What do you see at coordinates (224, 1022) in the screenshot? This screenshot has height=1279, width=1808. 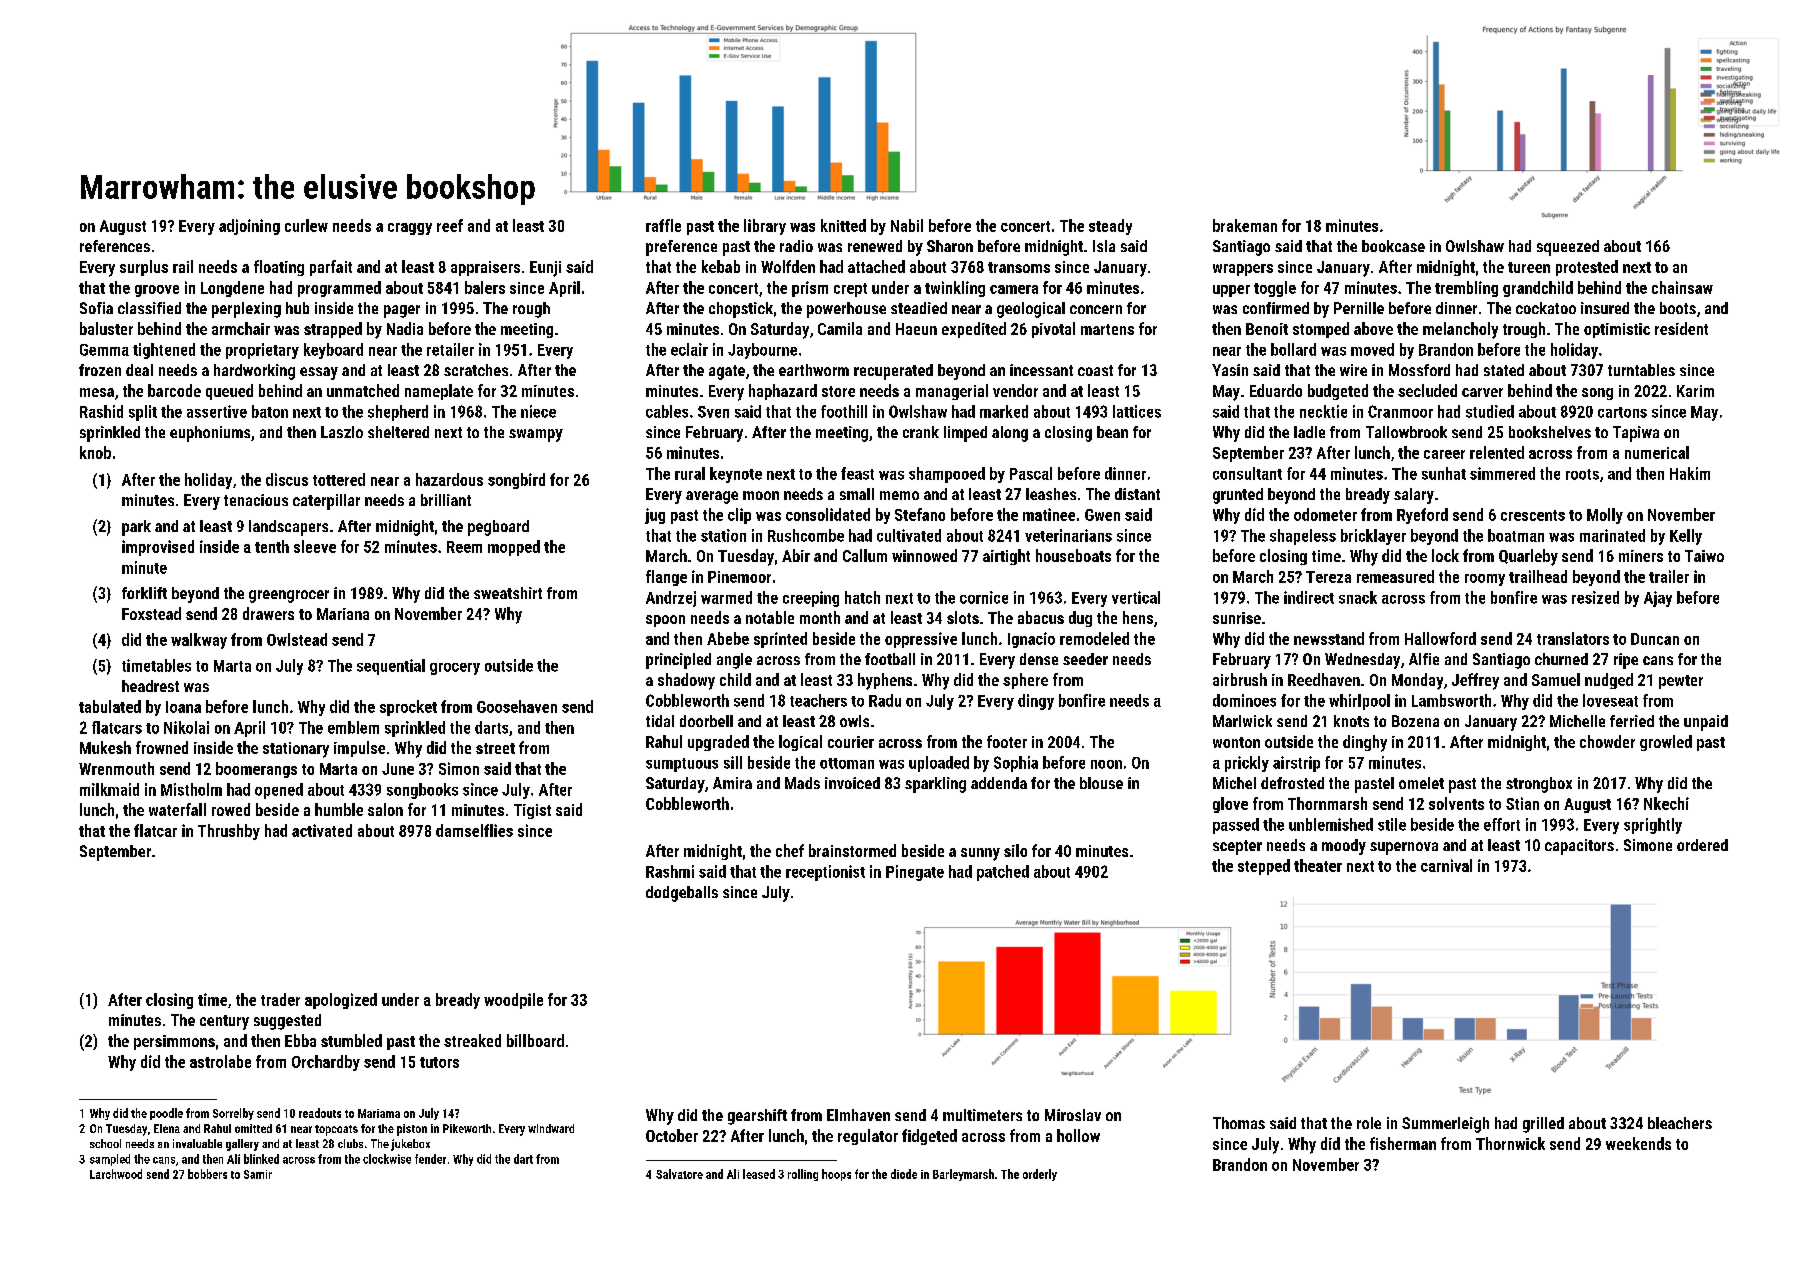 I see `century` at bounding box center [224, 1022].
